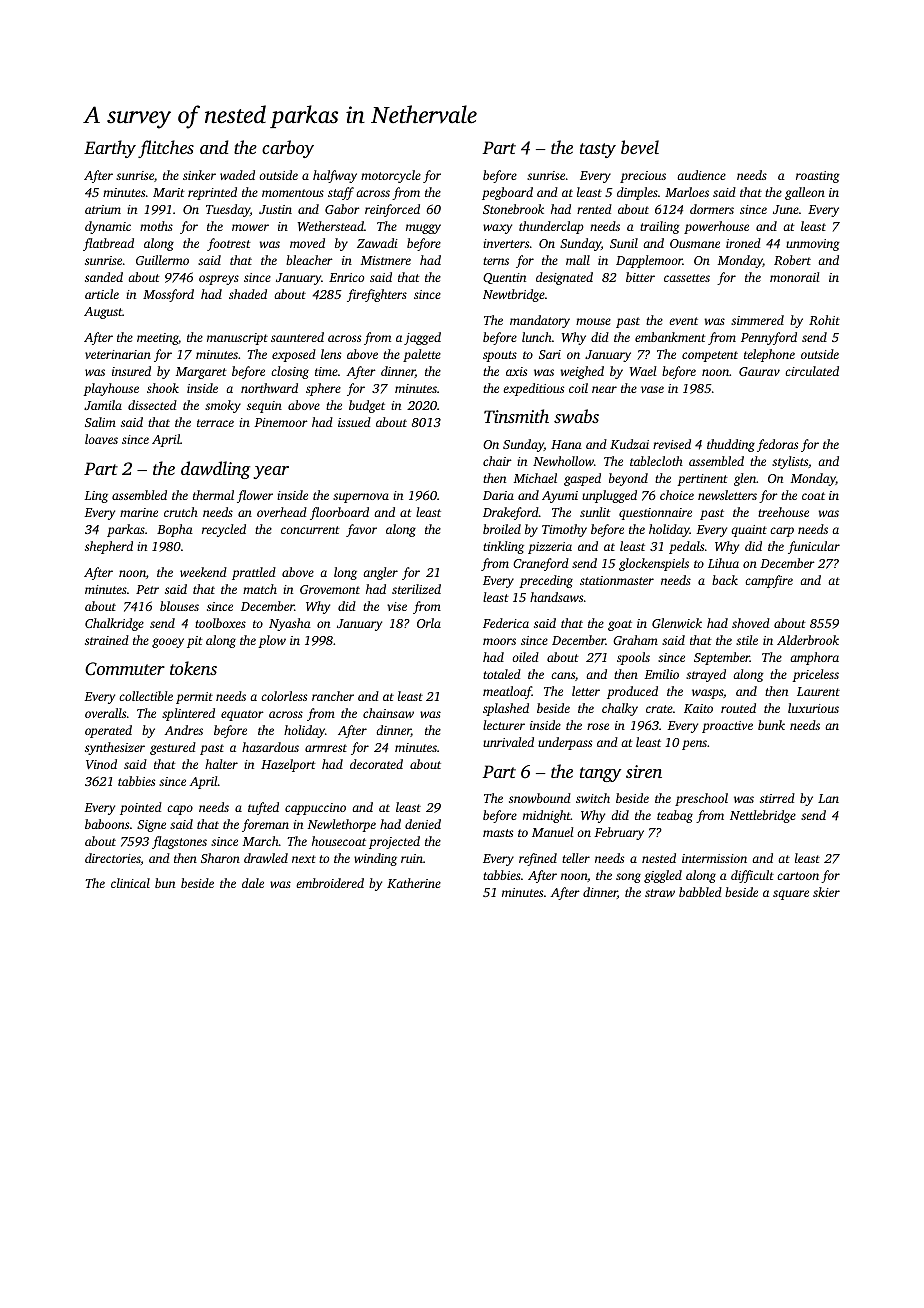 The image size is (924, 1308). I want to click on unrivaled, so click(508, 742).
